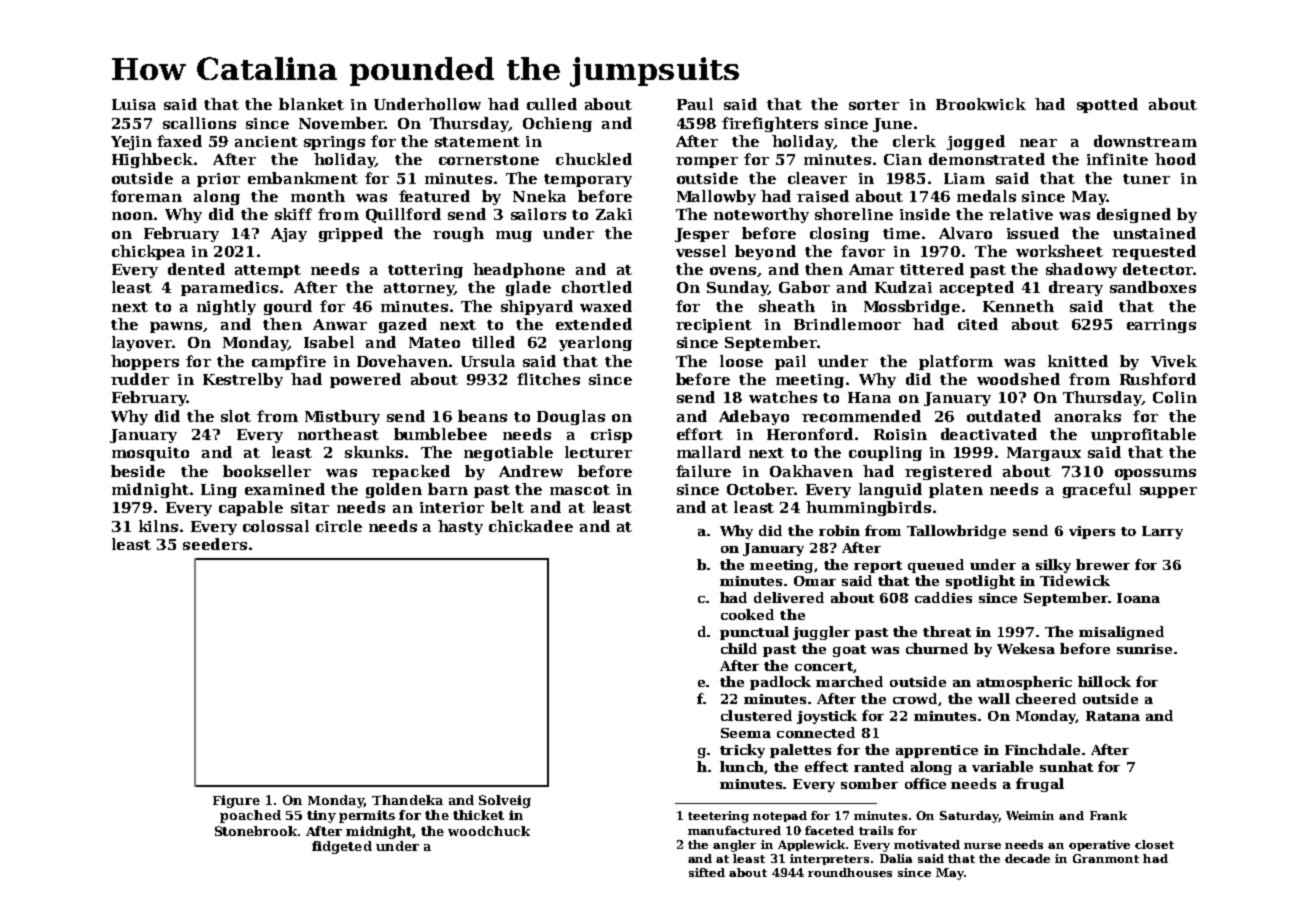 The height and width of the page is (924, 1308). What do you see at coordinates (507, 507) in the page?
I see `belt` at bounding box center [507, 507].
